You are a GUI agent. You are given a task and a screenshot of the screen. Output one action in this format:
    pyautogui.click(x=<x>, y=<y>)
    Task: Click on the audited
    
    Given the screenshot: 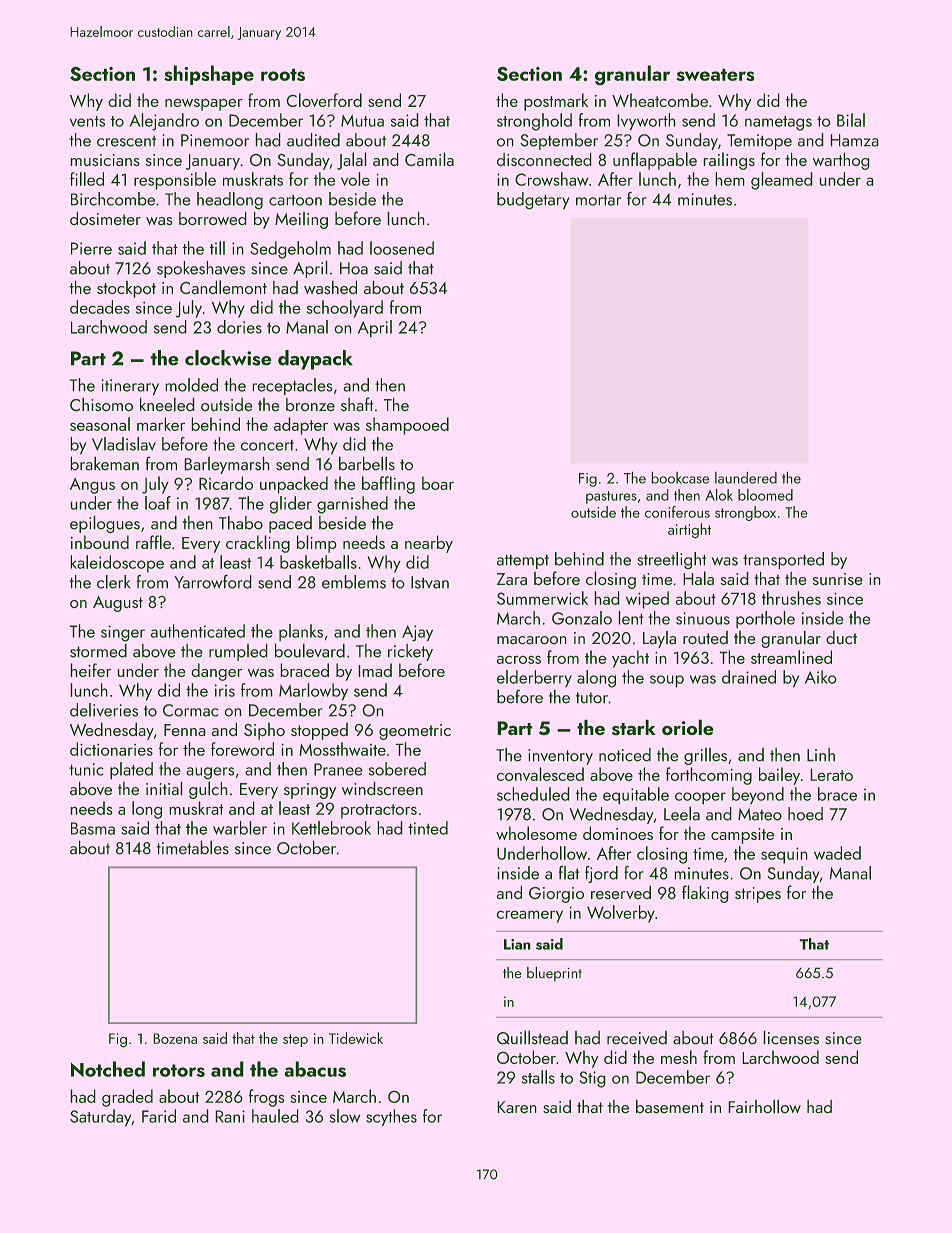 What is the action you would take?
    pyautogui.click(x=313, y=140)
